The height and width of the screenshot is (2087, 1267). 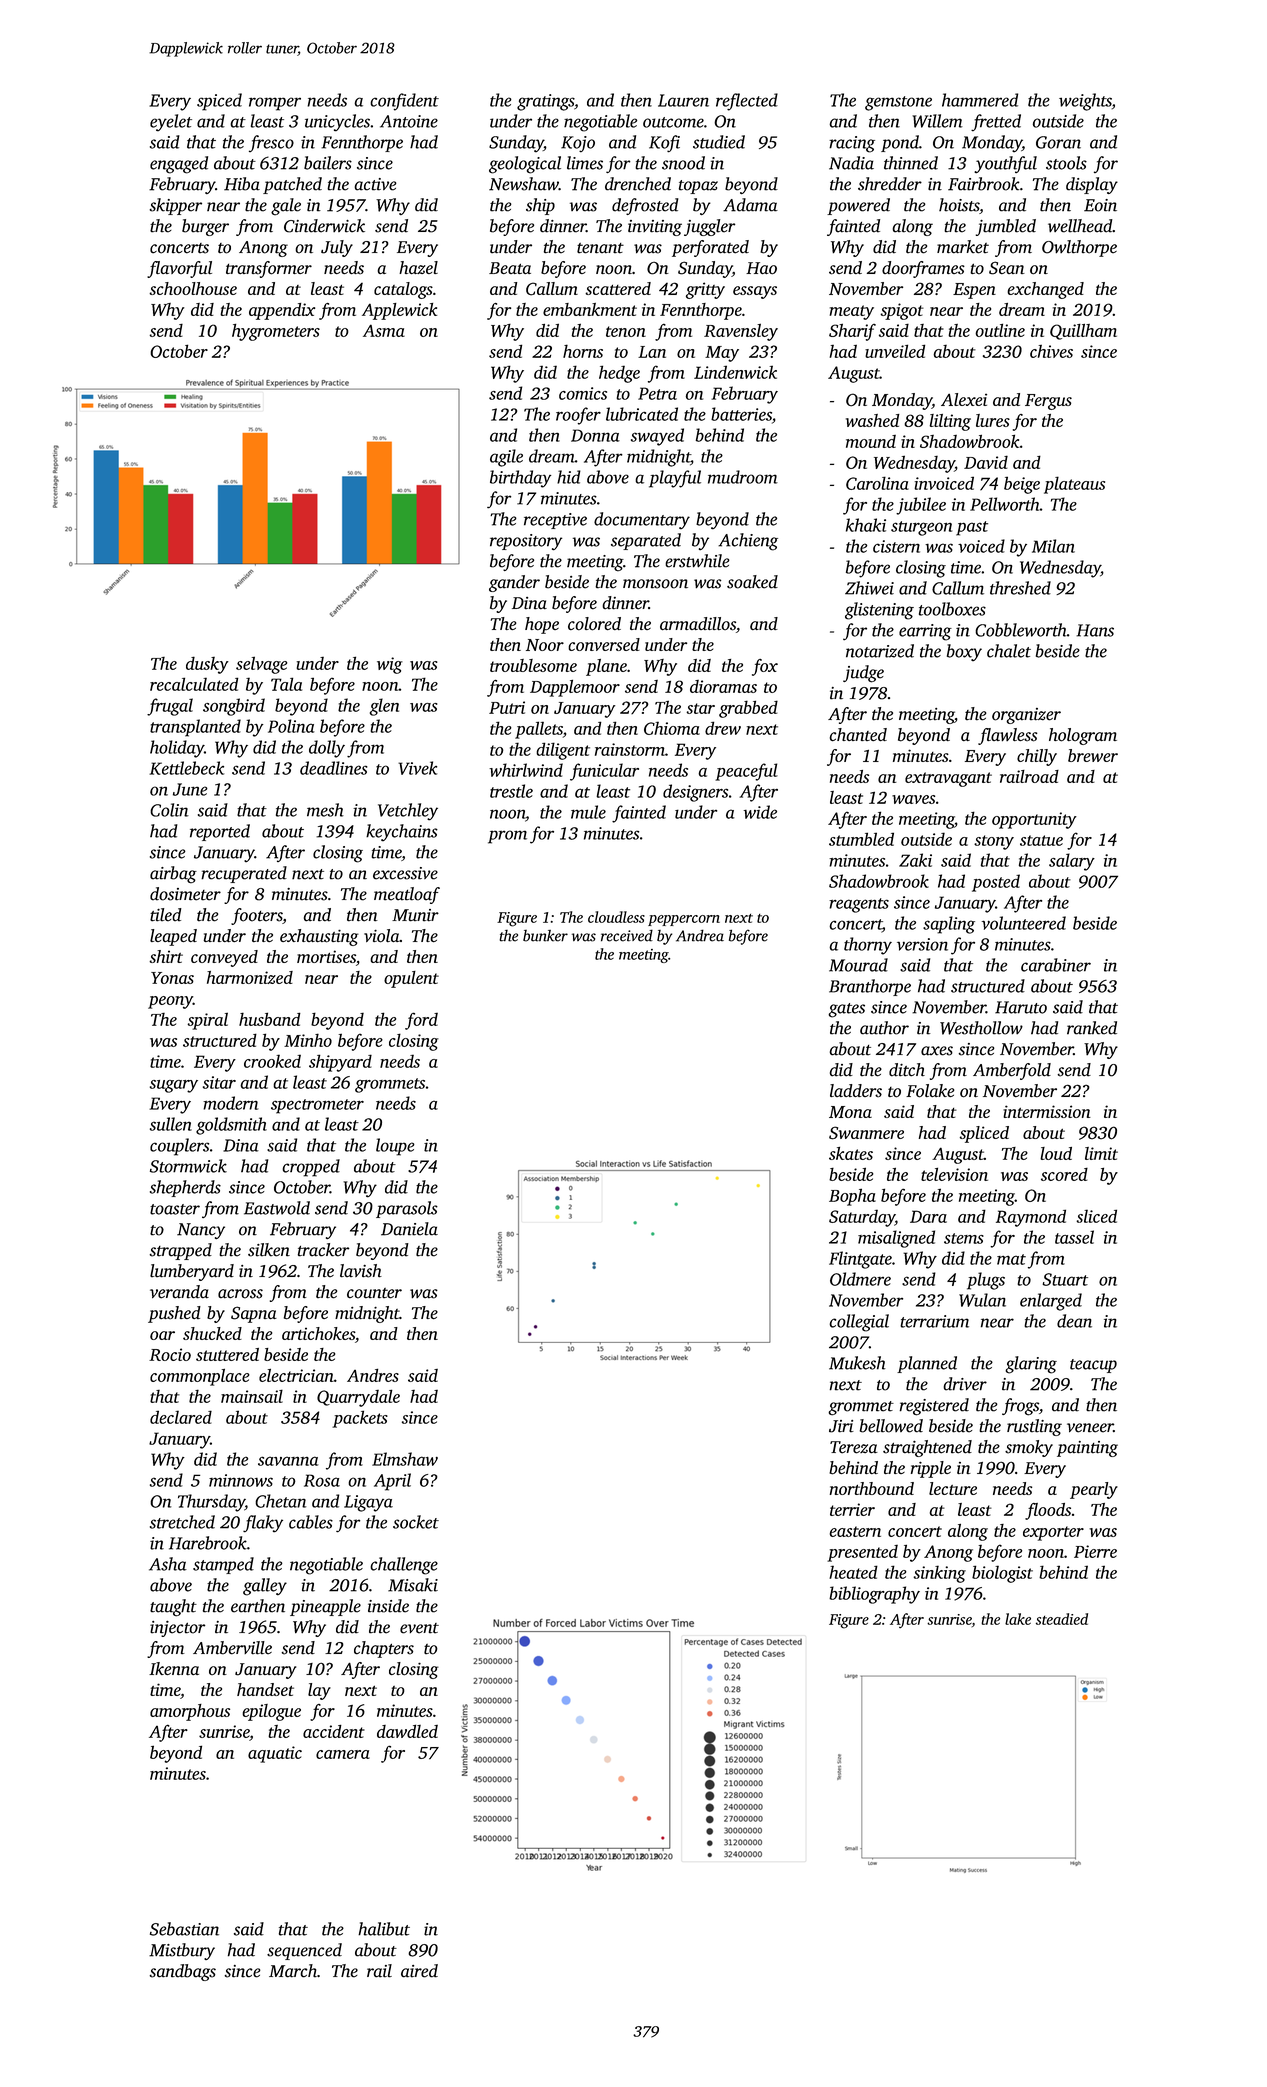 What do you see at coordinates (413, 1585) in the screenshot?
I see `Misaki` at bounding box center [413, 1585].
